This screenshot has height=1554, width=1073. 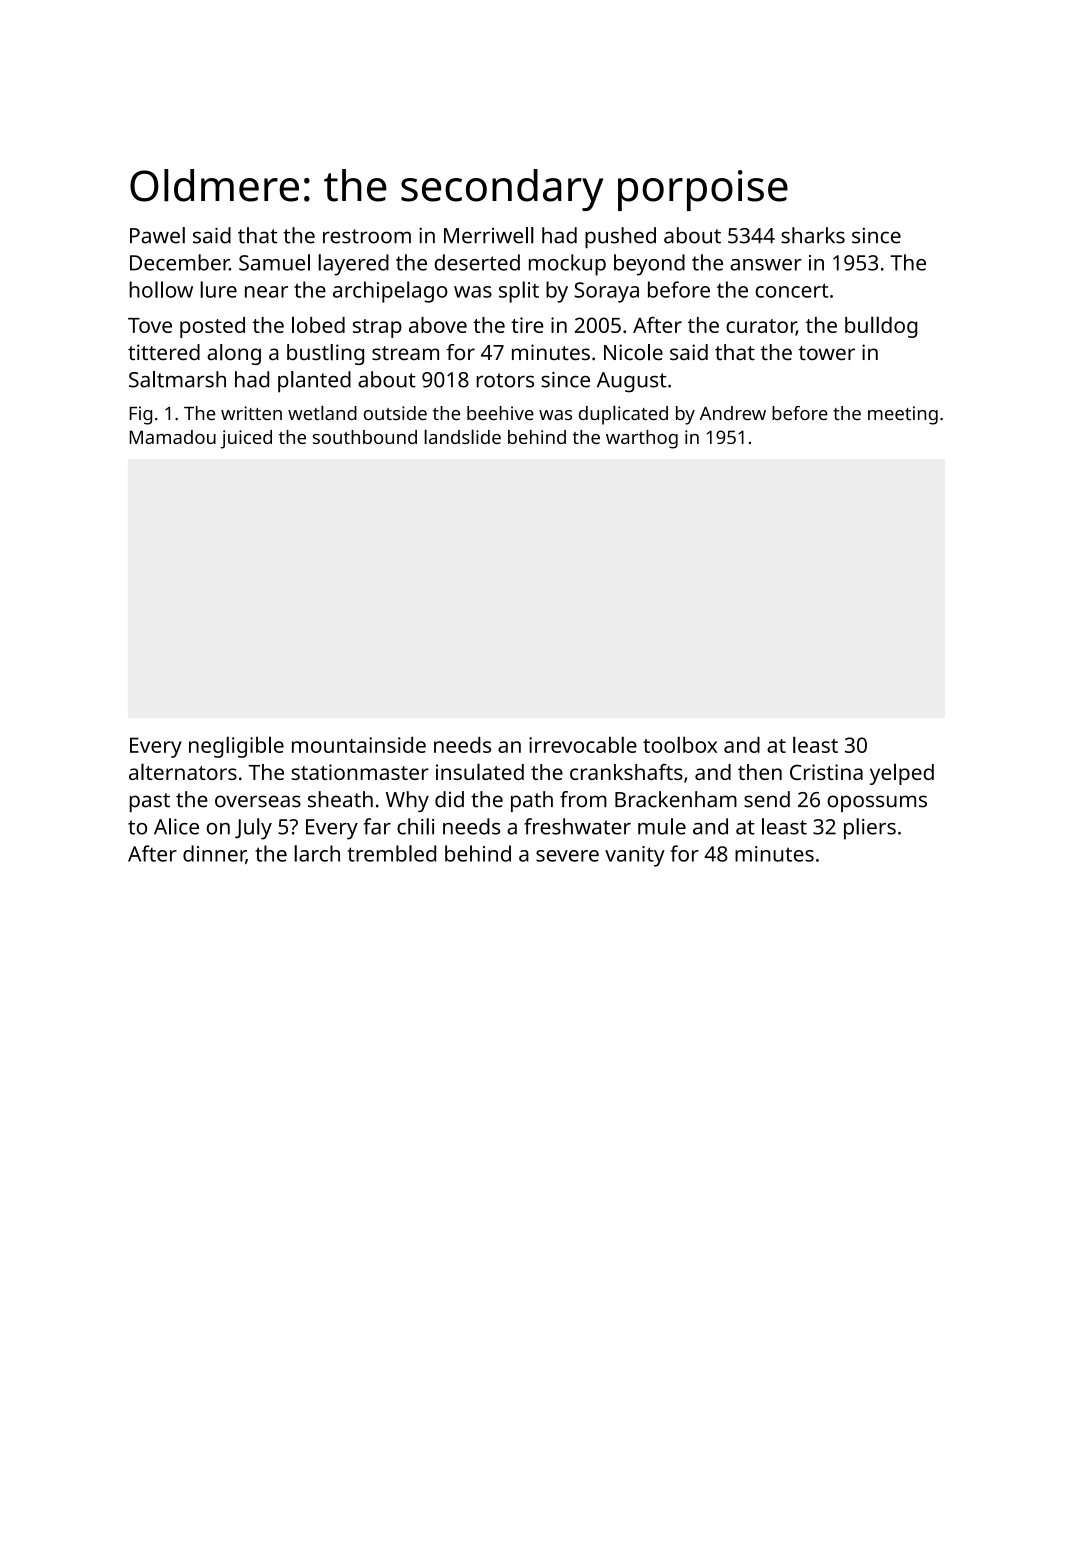 I want to click on dinner, so click(x=214, y=854).
